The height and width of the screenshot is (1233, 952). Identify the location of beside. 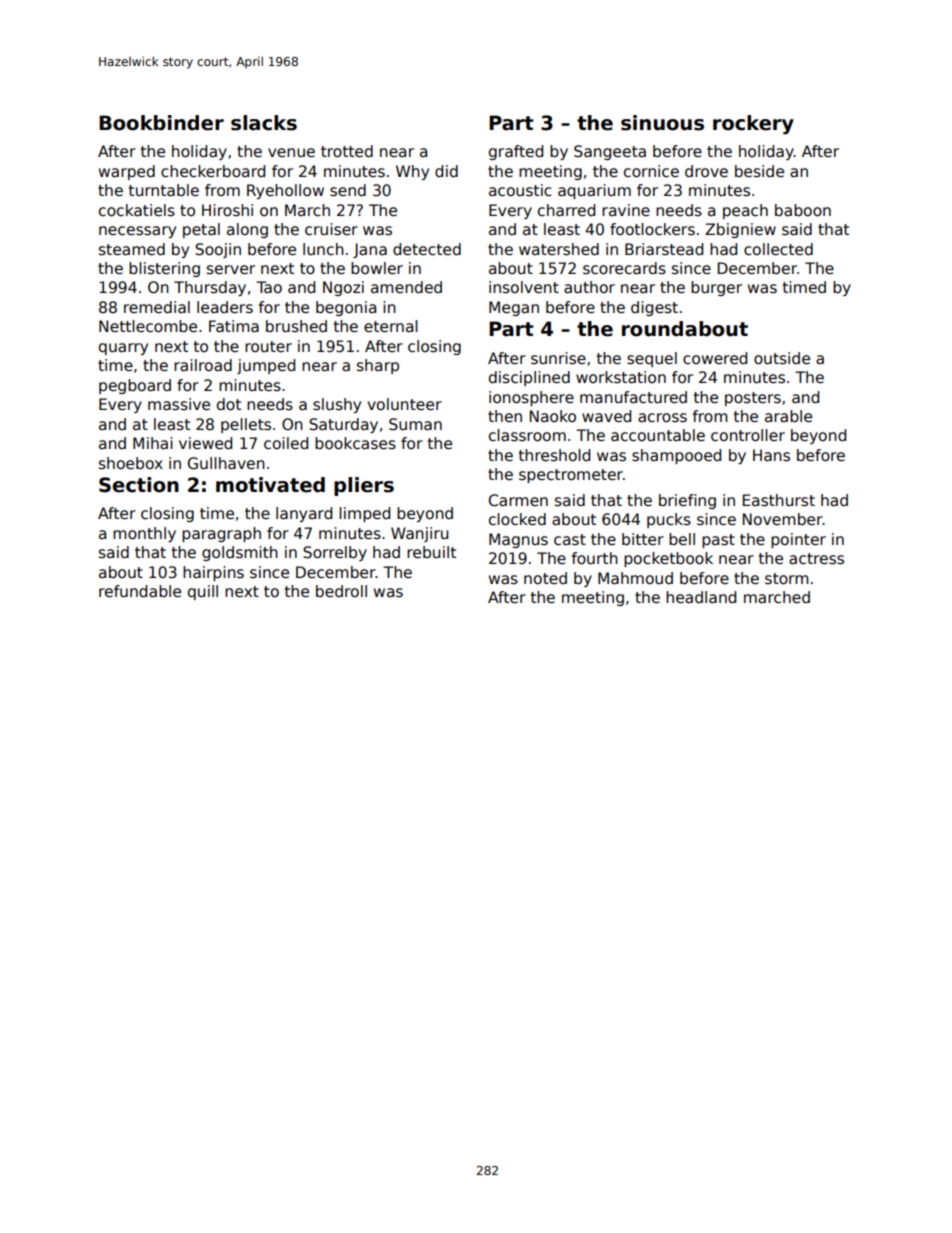
(759, 171).
